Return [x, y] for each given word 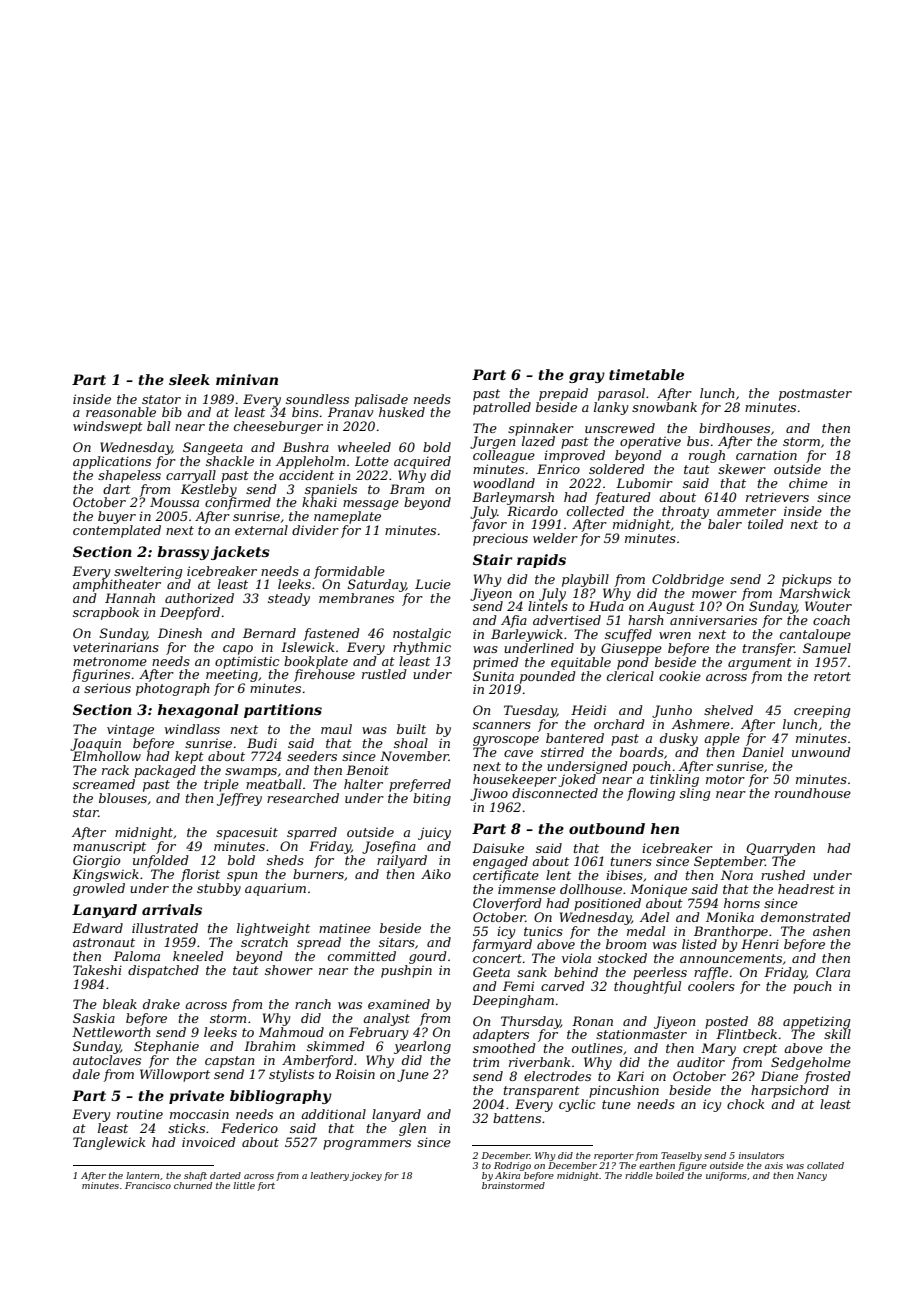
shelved [728, 710]
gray [587, 377]
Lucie [433, 584]
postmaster [815, 395]
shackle [230, 461]
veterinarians [116, 647]
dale [86, 1074]
